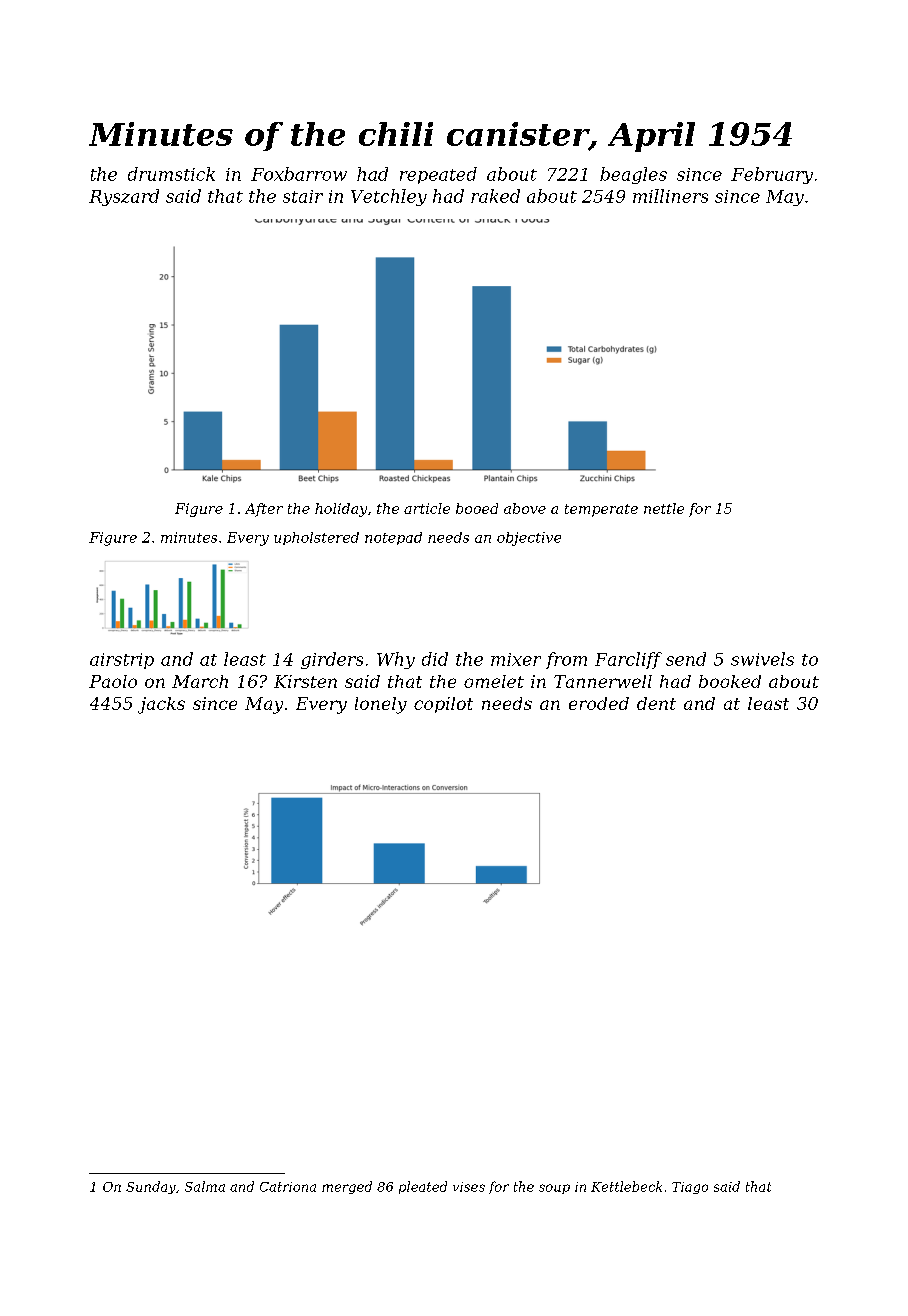 This screenshot has height=1316, width=908. I want to click on upholstered, so click(316, 538).
